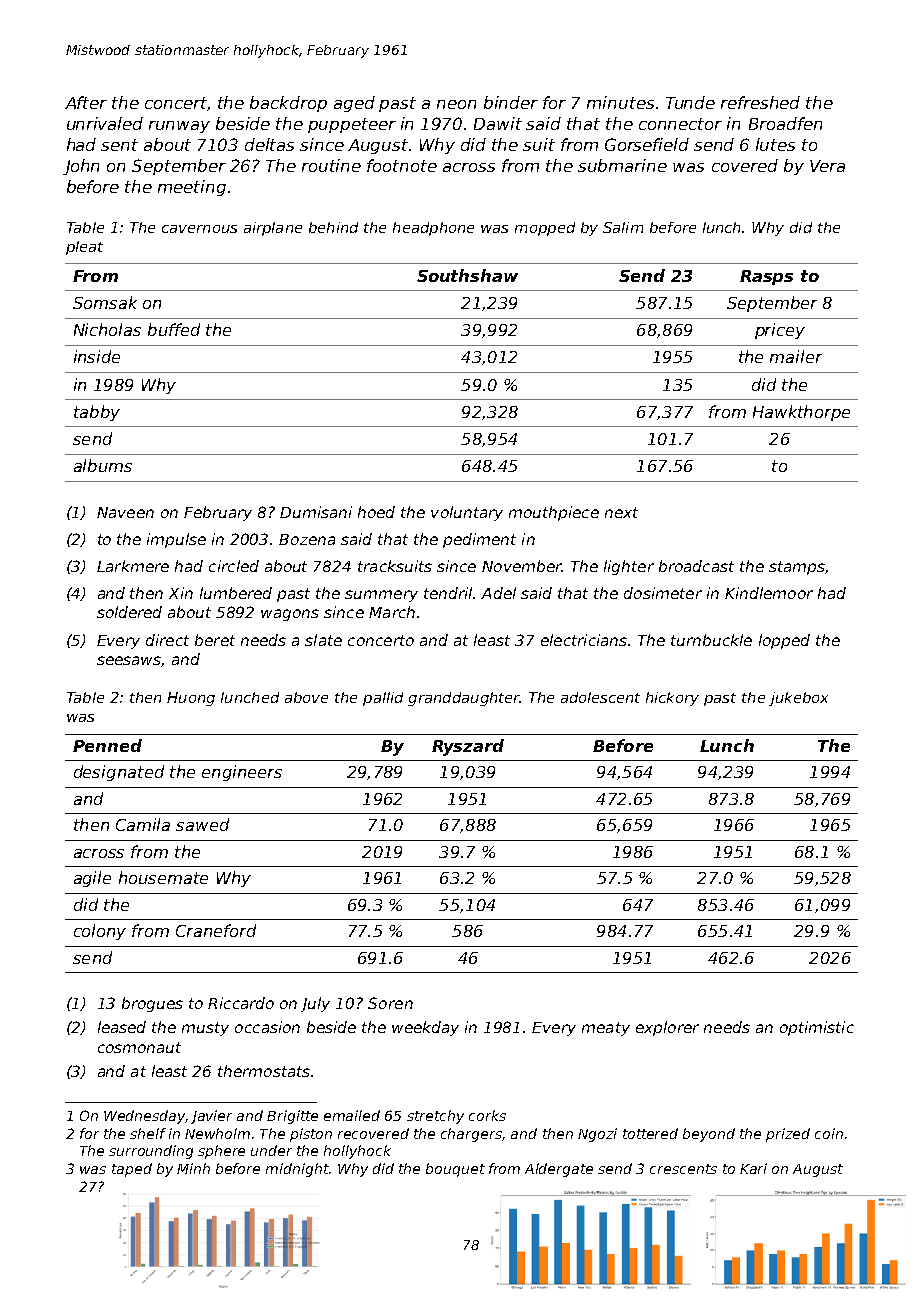 This document has height=1308, width=924. What do you see at coordinates (425, 1028) in the document?
I see `weekday` at bounding box center [425, 1028].
